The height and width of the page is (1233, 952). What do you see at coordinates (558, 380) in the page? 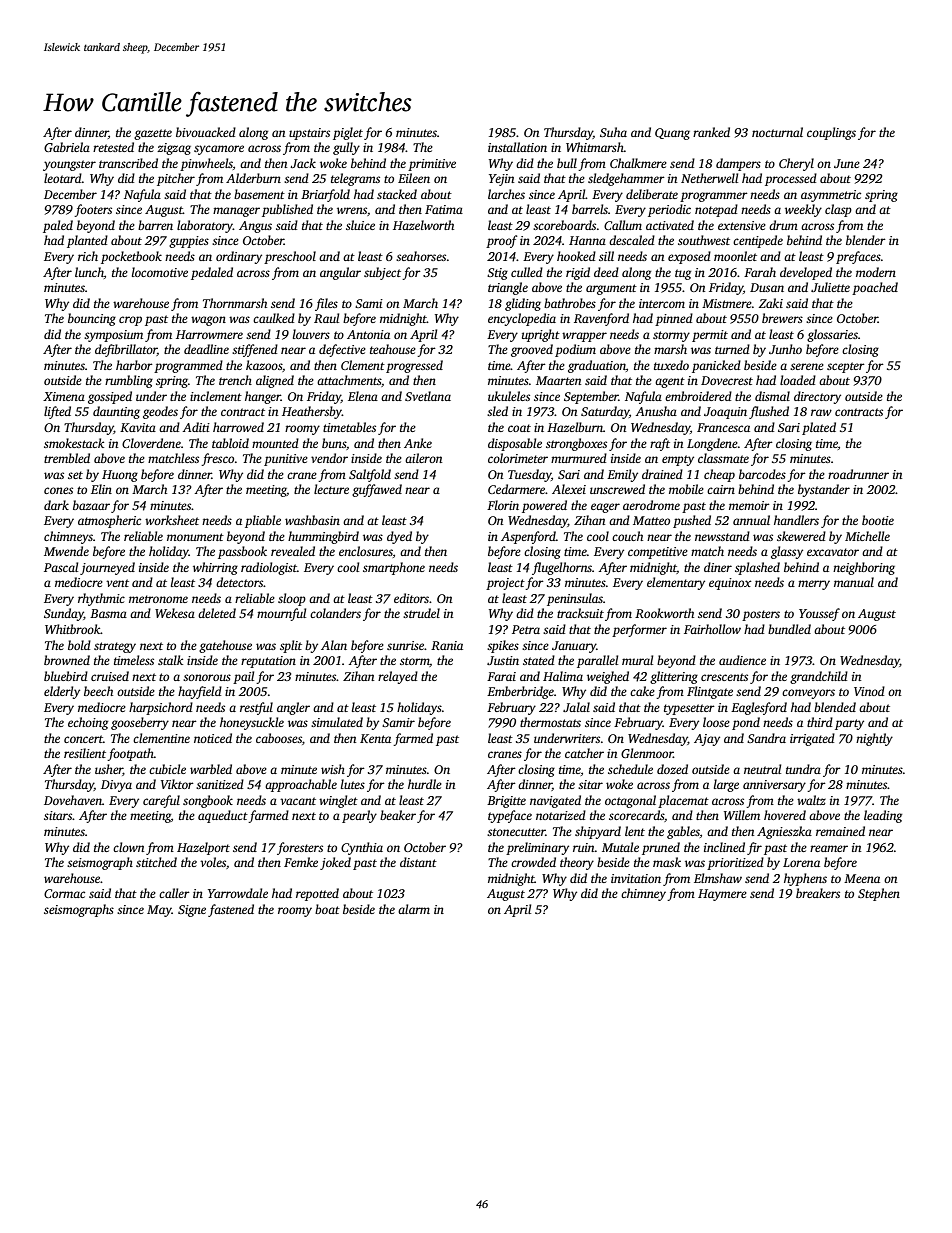
I see `Maarten` at bounding box center [558, 380].
